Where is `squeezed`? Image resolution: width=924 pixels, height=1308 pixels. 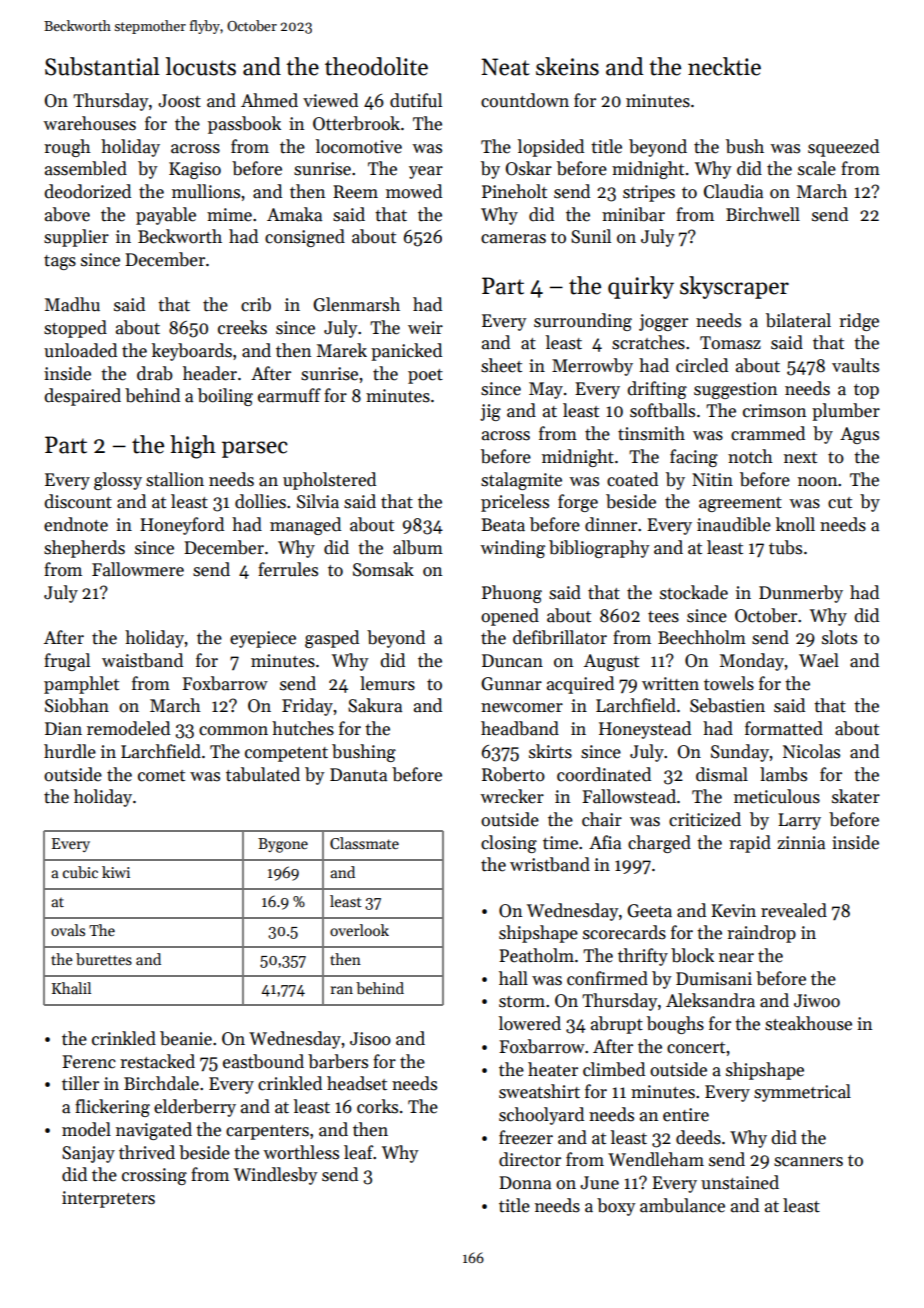 squeezed is located at coordinates (843, 148).
